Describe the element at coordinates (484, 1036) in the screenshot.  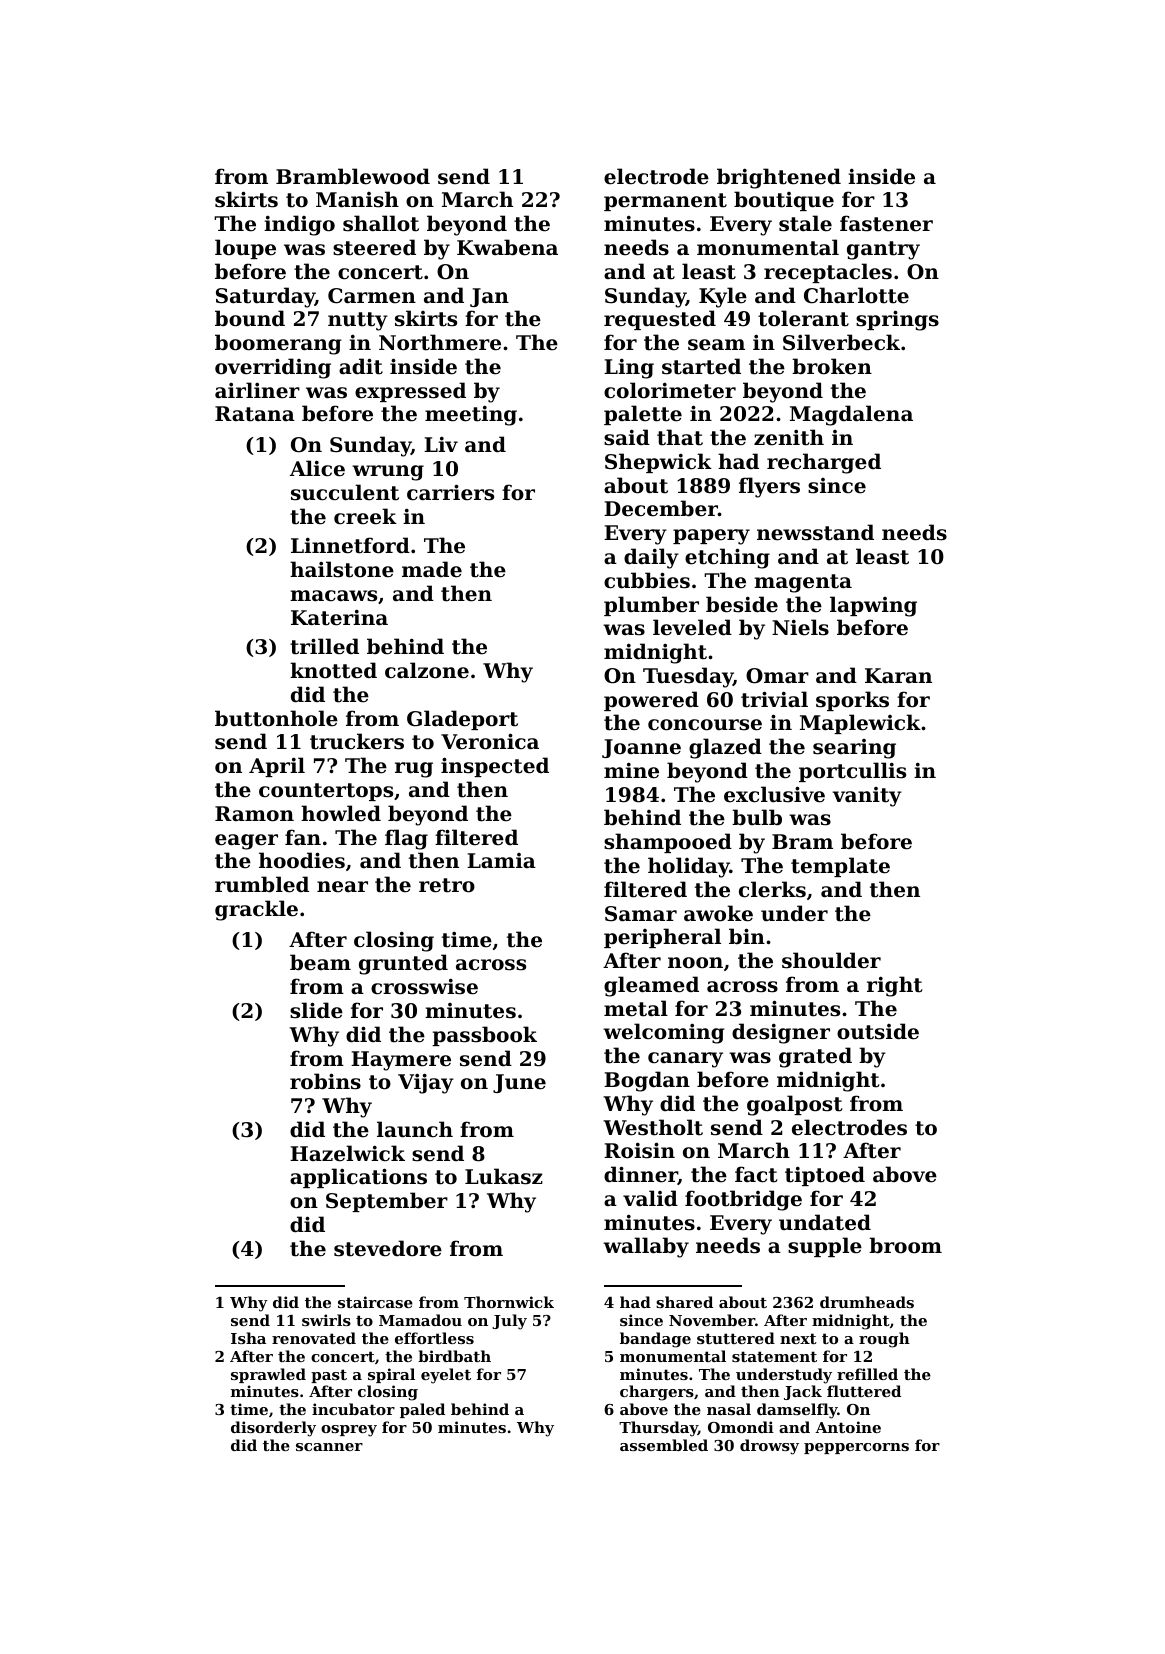
I see `passbook` at that location.
